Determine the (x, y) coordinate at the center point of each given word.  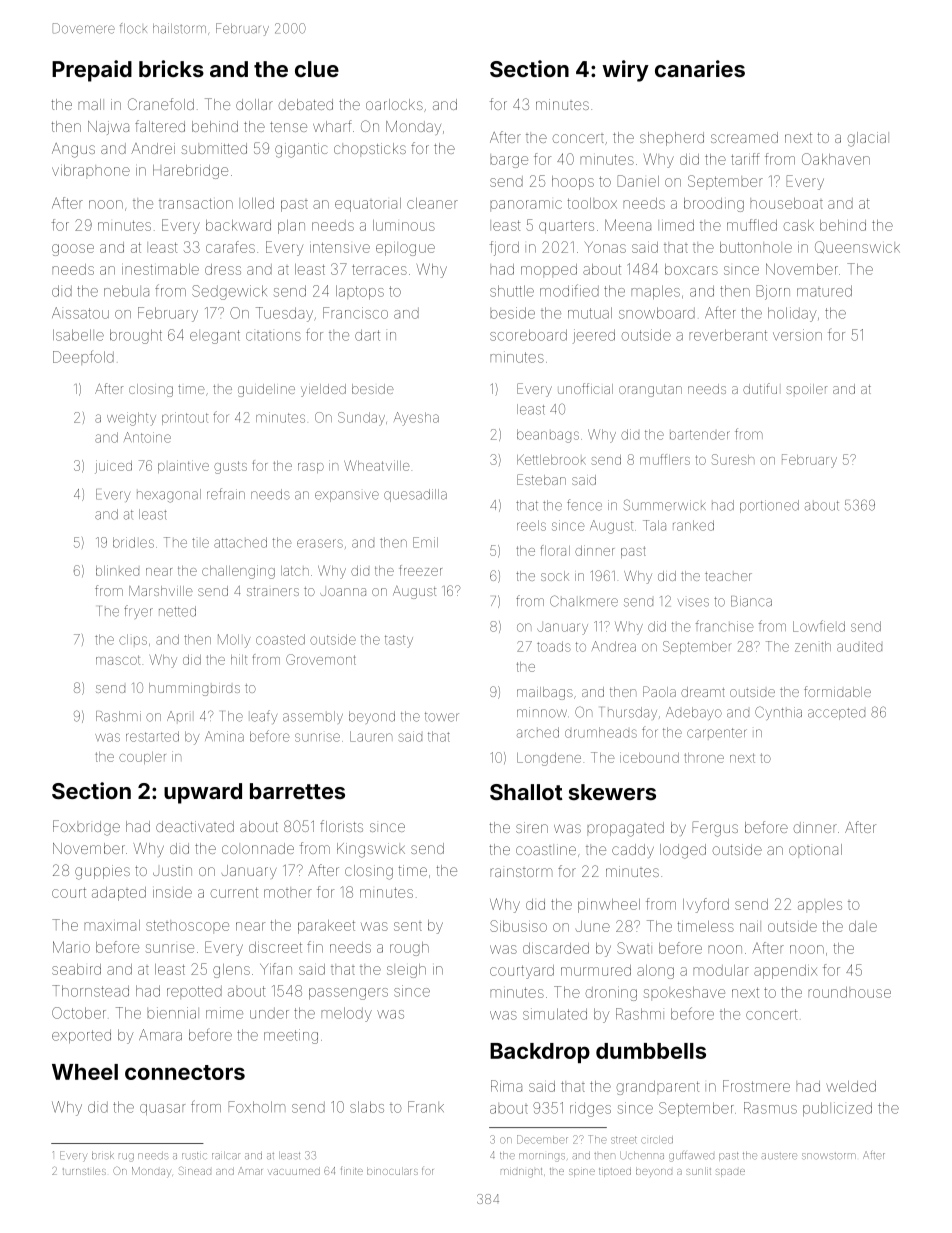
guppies (102, 872)
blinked (117, 570)
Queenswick (857, 247)
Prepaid (92, 71)
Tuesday (284, 314)
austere (779, 1156)
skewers (612, 792)
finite (352, 1171)
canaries (700, 68)
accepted (836, 714)
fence (584, 505)
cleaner (432, 203)
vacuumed (294, 1171)
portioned (769, 506)
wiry (625, 71)
